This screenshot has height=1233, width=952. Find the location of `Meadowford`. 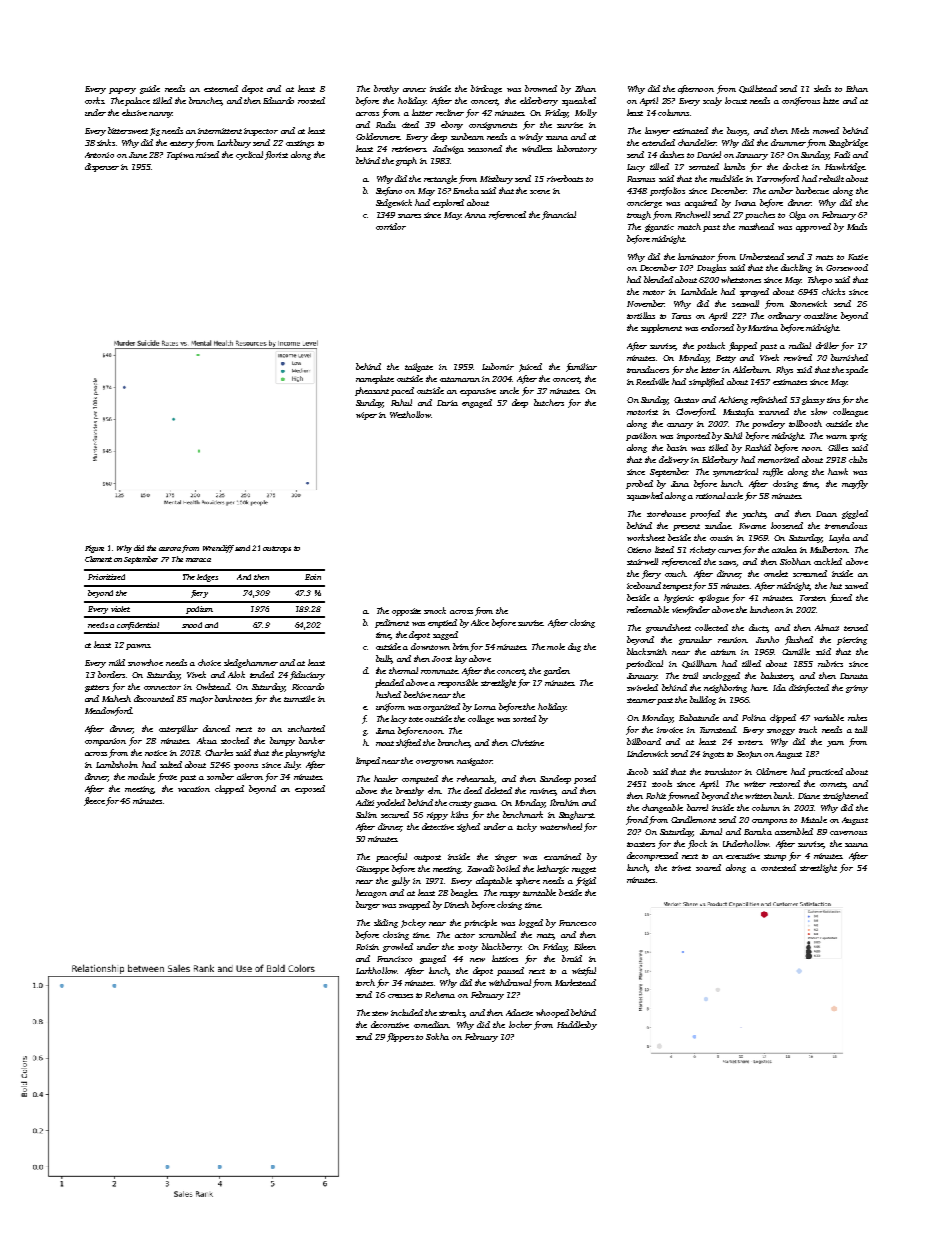

Meadowford is located at coordinates (108, 711).
